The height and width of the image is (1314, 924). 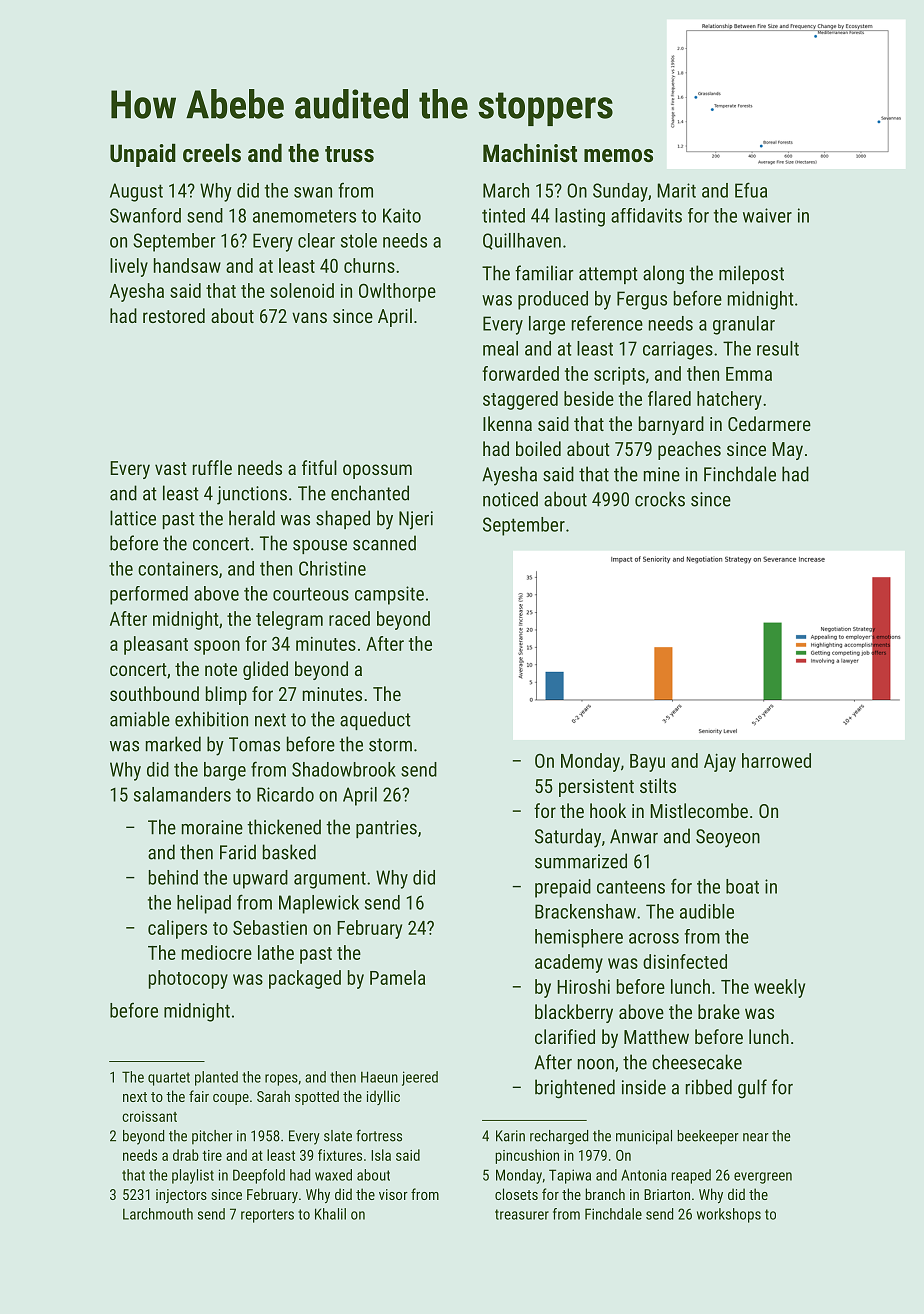 What do you see at coordinates (211, 719) in the image?
I see `exhibition` at bounding box center [211, 719].
